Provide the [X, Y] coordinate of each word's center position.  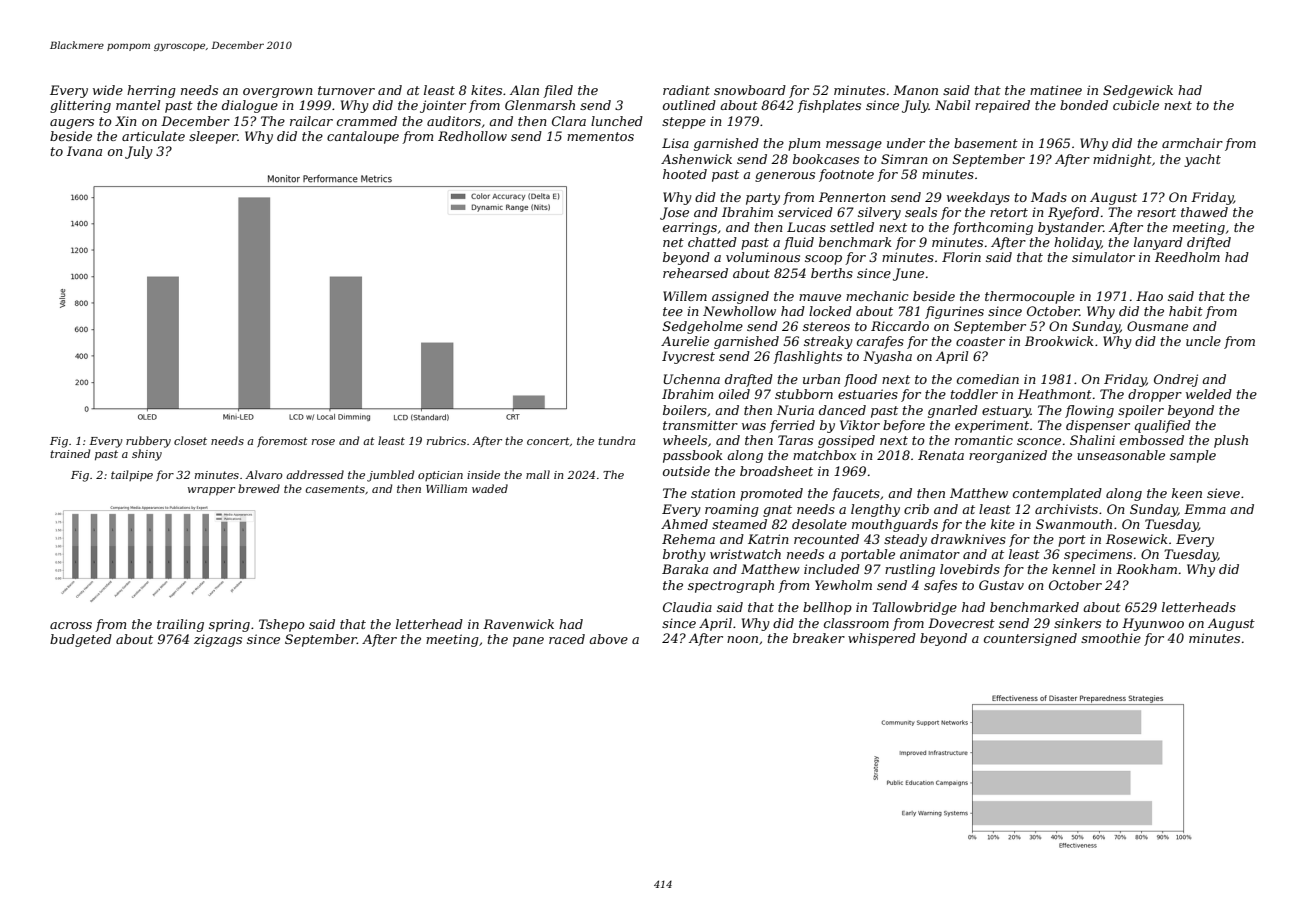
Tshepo [282, 625]
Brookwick [1059, 341]
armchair [1192, 143]
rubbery [148, 442]
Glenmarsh [540, 105]
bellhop [827, 608]
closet [190, 440]
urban [821, 379]
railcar [311, 121]
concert [548, 441]
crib [916, 509]
